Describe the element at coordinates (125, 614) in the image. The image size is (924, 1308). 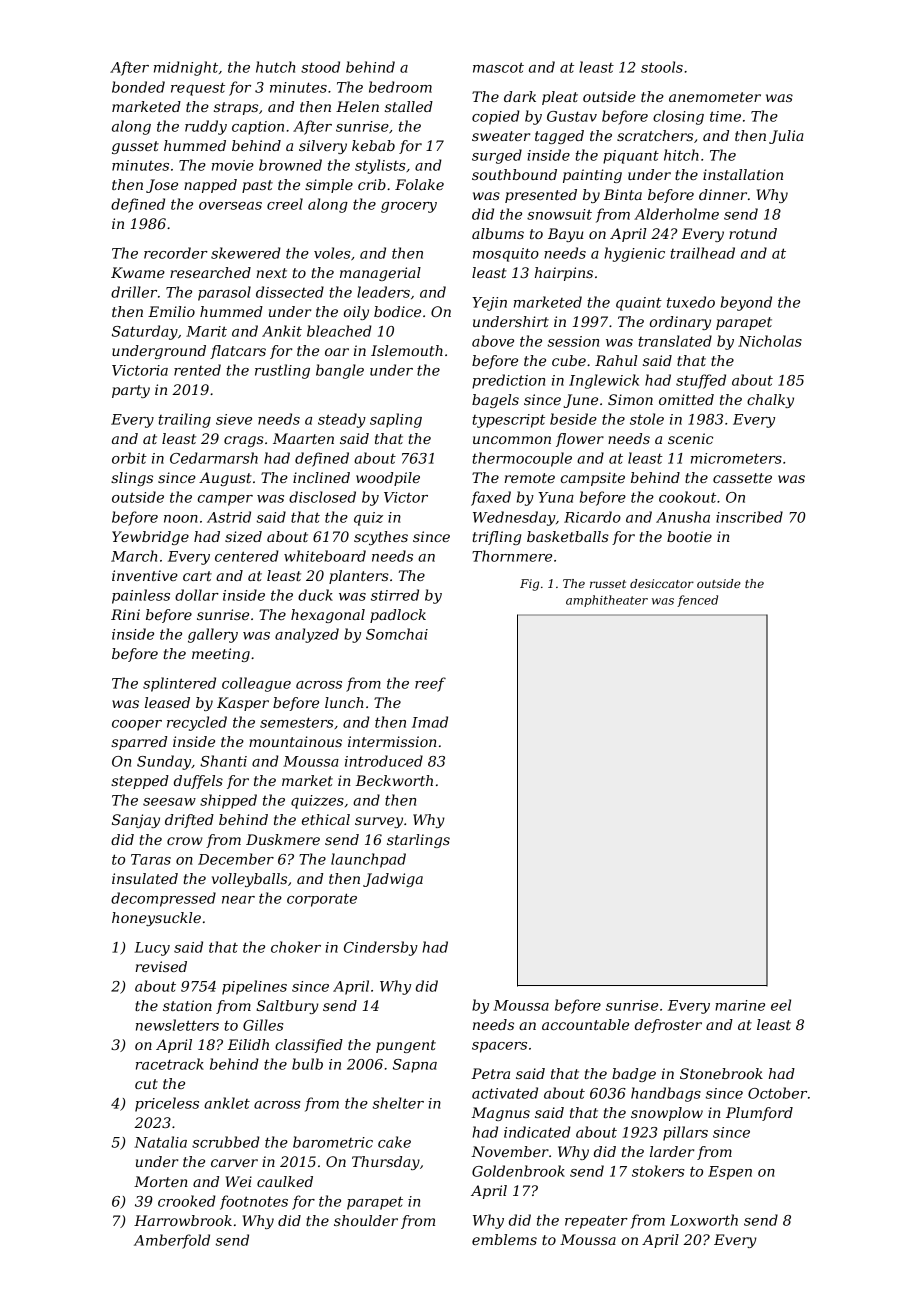
I see `Rini` at that location.
